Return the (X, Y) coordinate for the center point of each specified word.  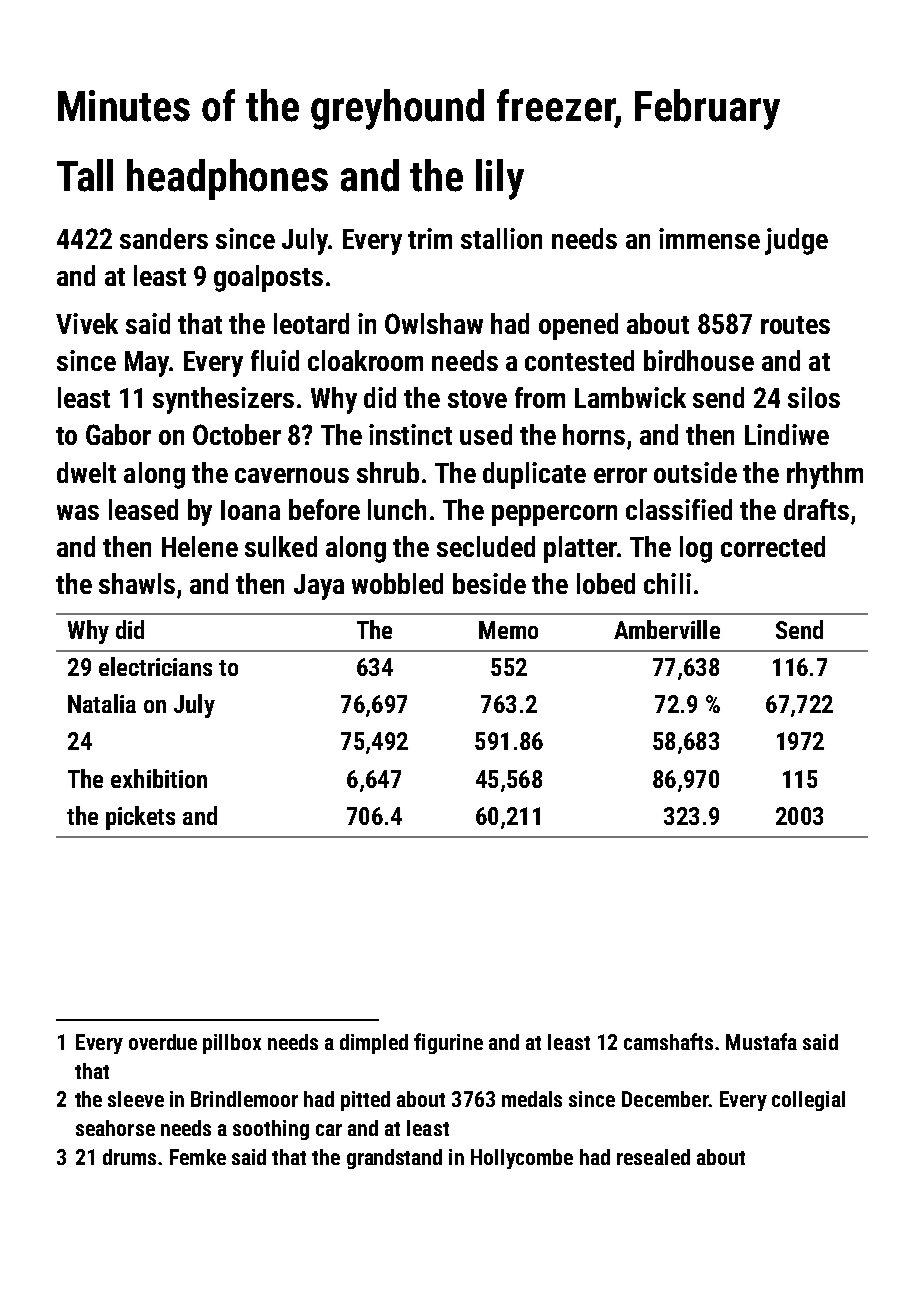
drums (129, 1157)
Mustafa (761, 1041)
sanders (164, 238)
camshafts (668, 1041)
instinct (410, 434)
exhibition (159, 778)
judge (796, 241)
